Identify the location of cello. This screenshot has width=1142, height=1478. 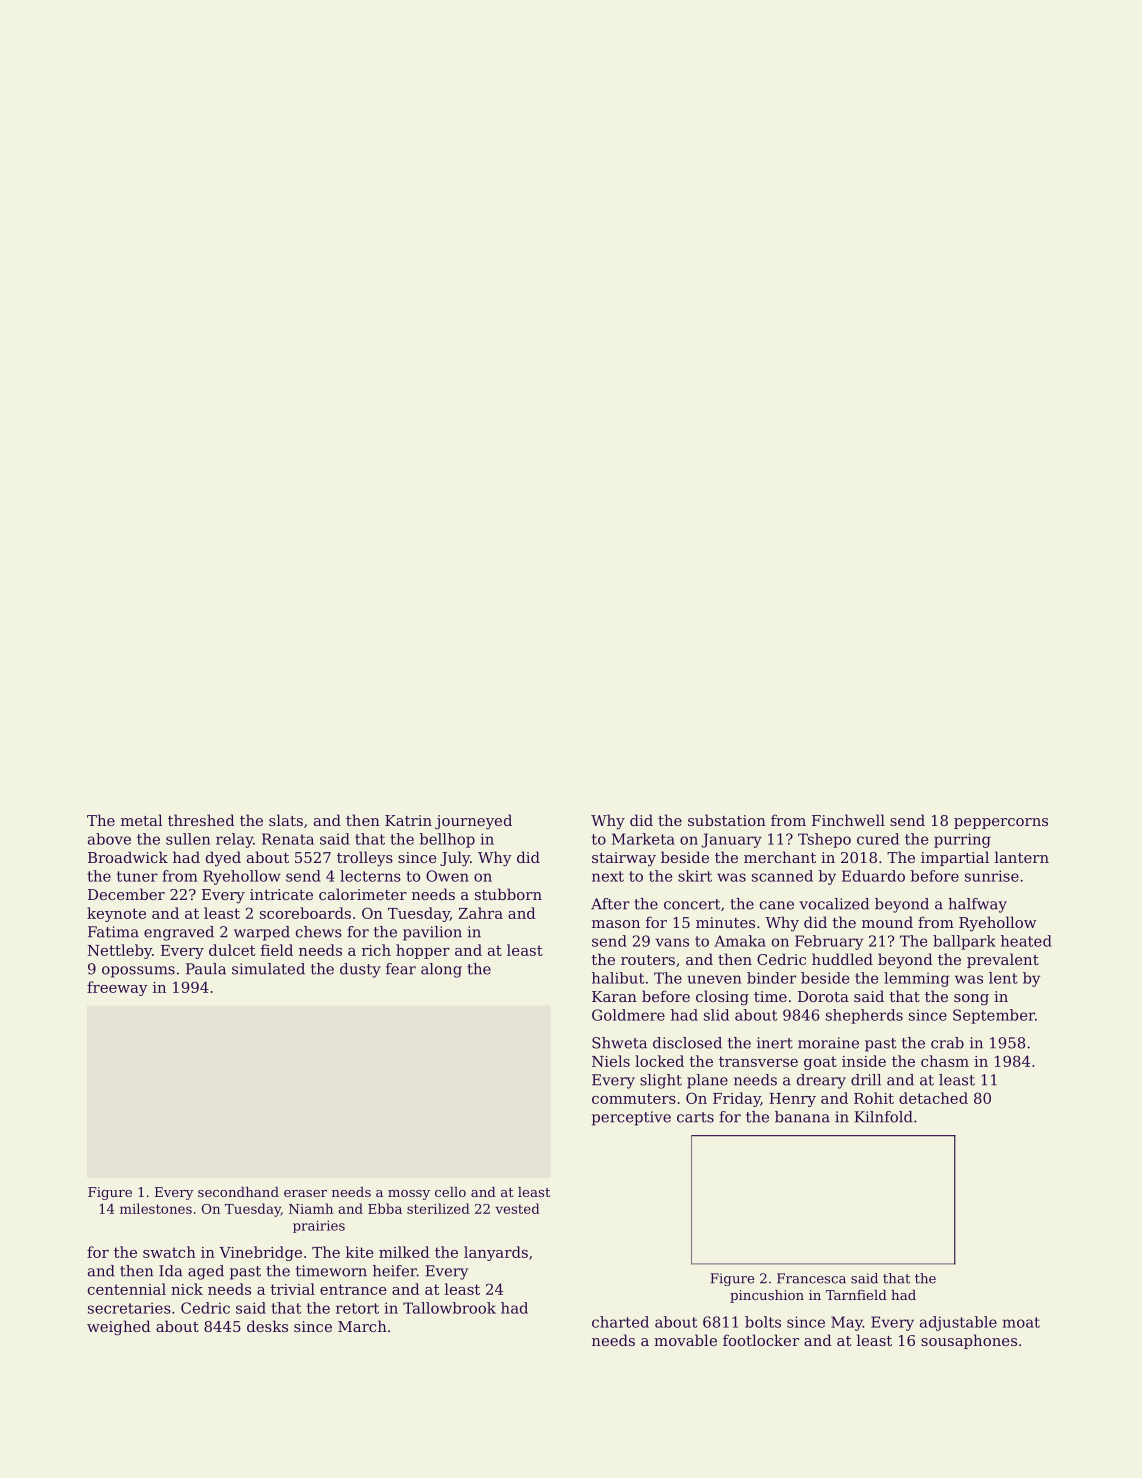
(450, 1192).
